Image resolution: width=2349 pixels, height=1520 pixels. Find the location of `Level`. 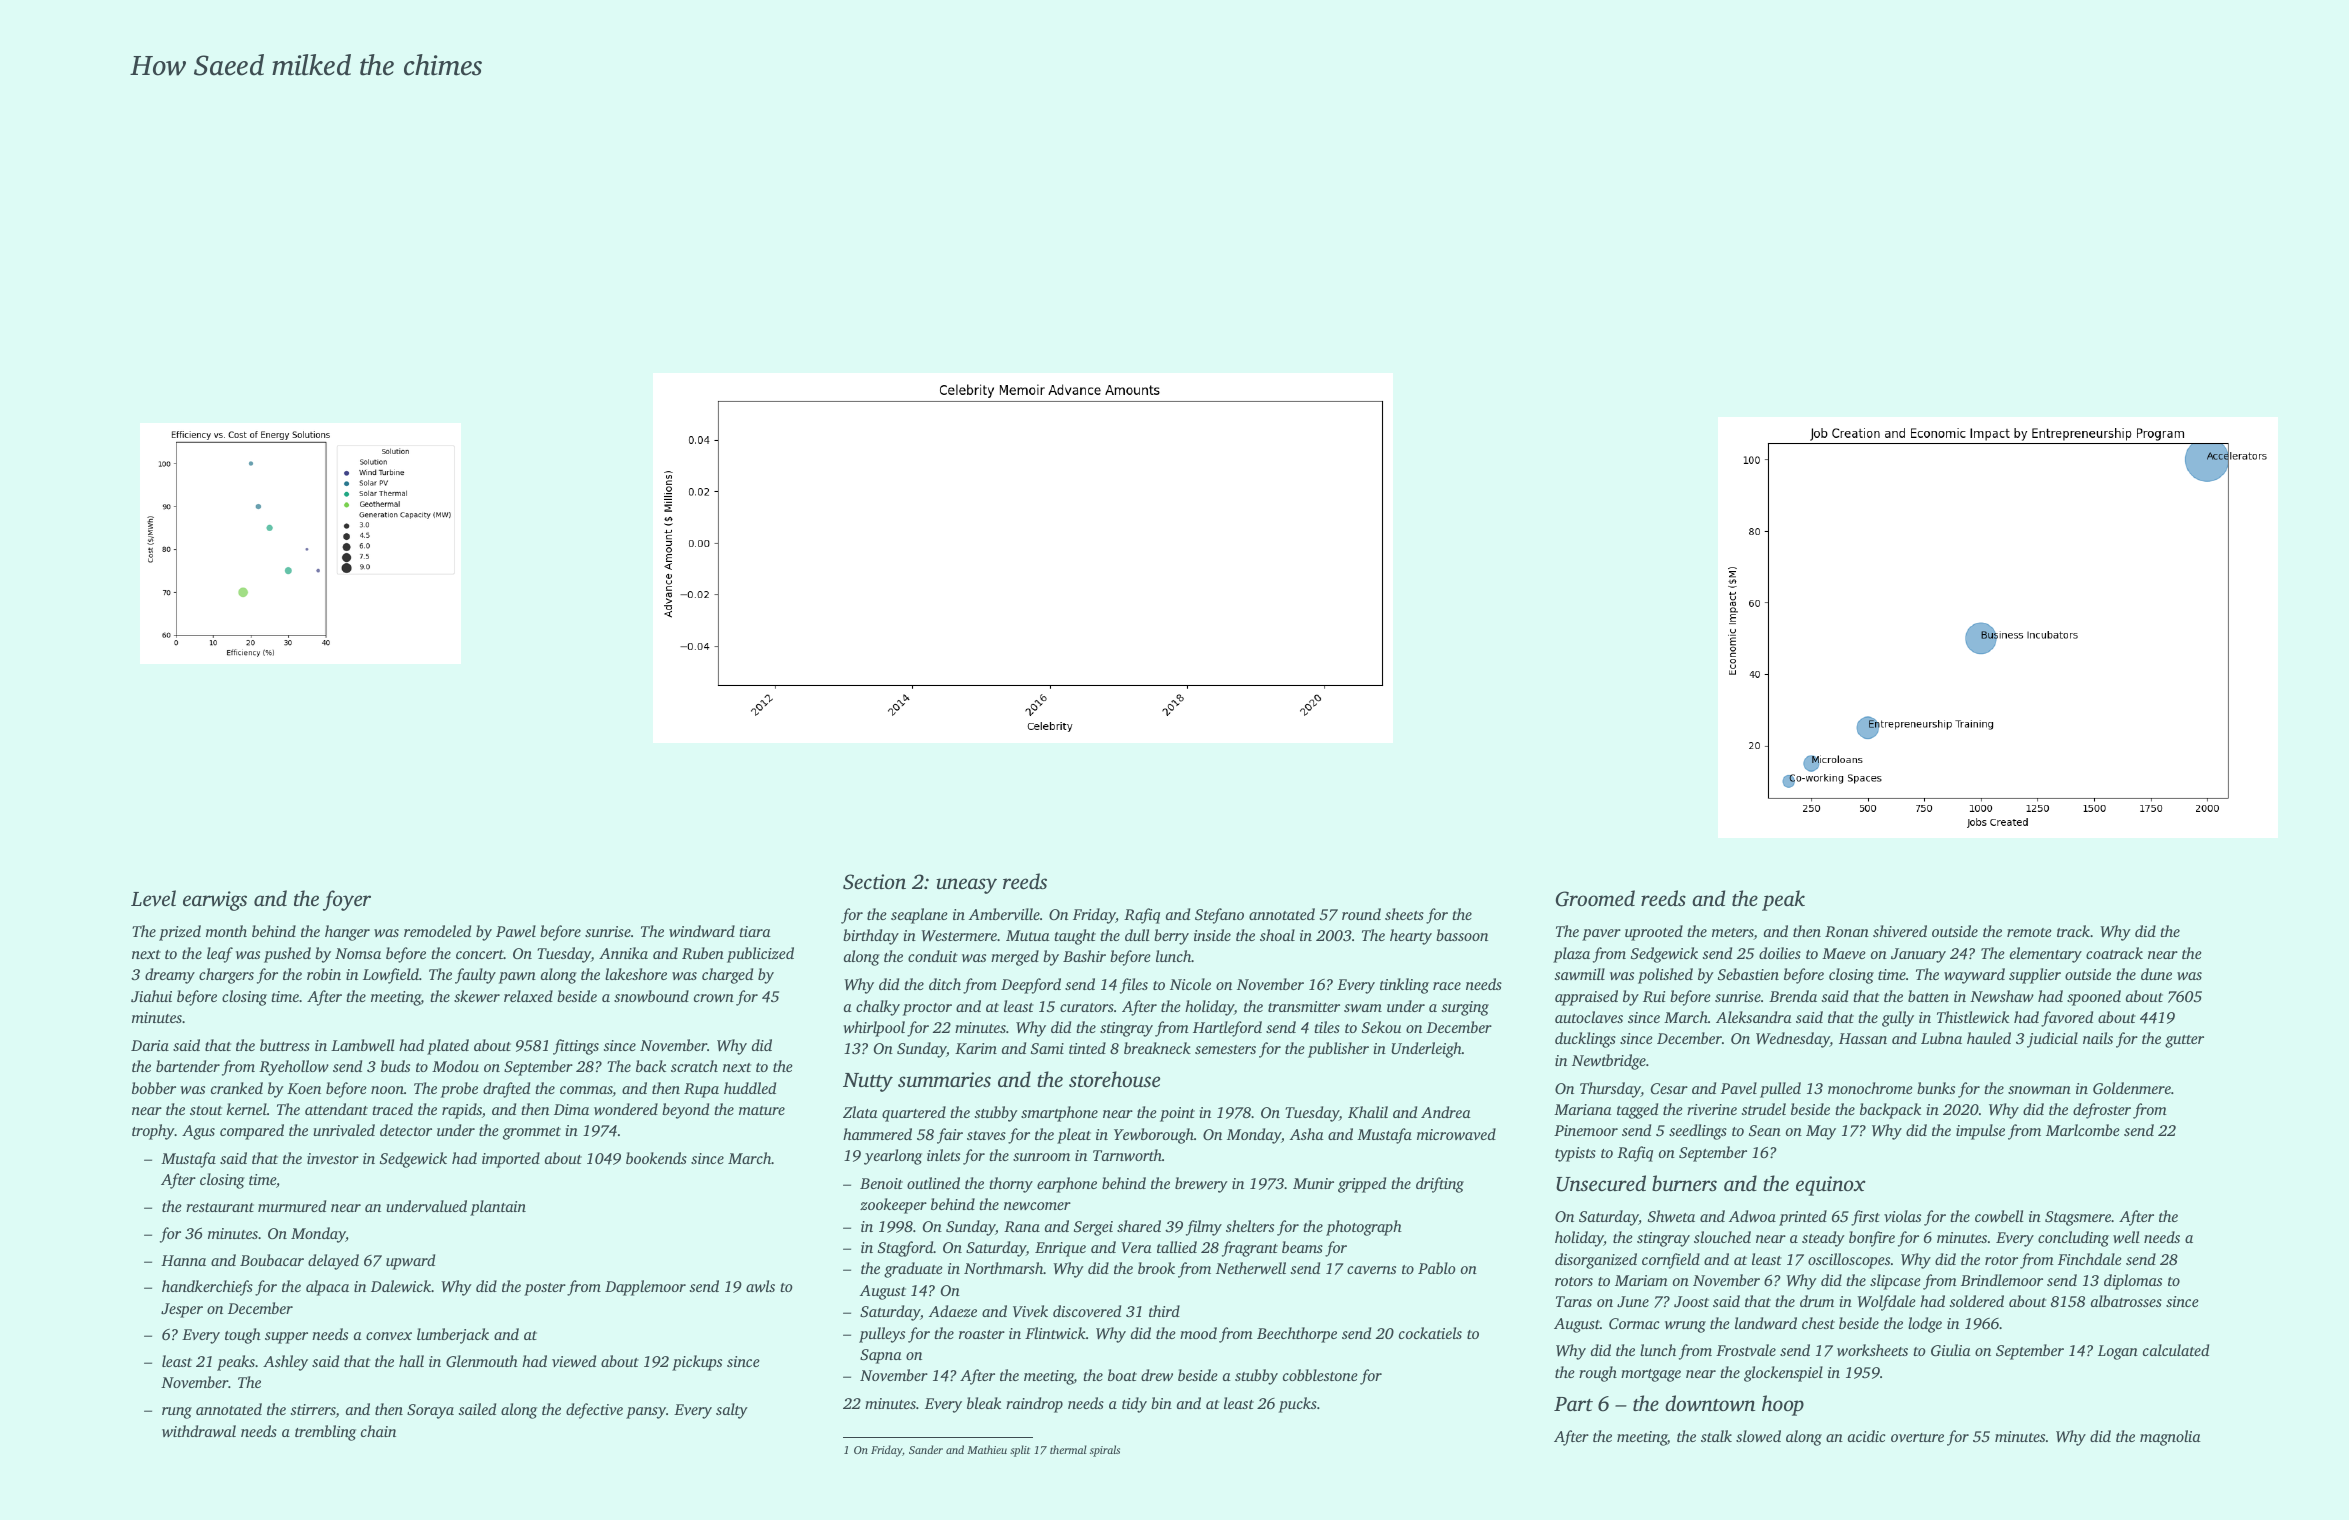

Level is located at coordinates (153, 898).
